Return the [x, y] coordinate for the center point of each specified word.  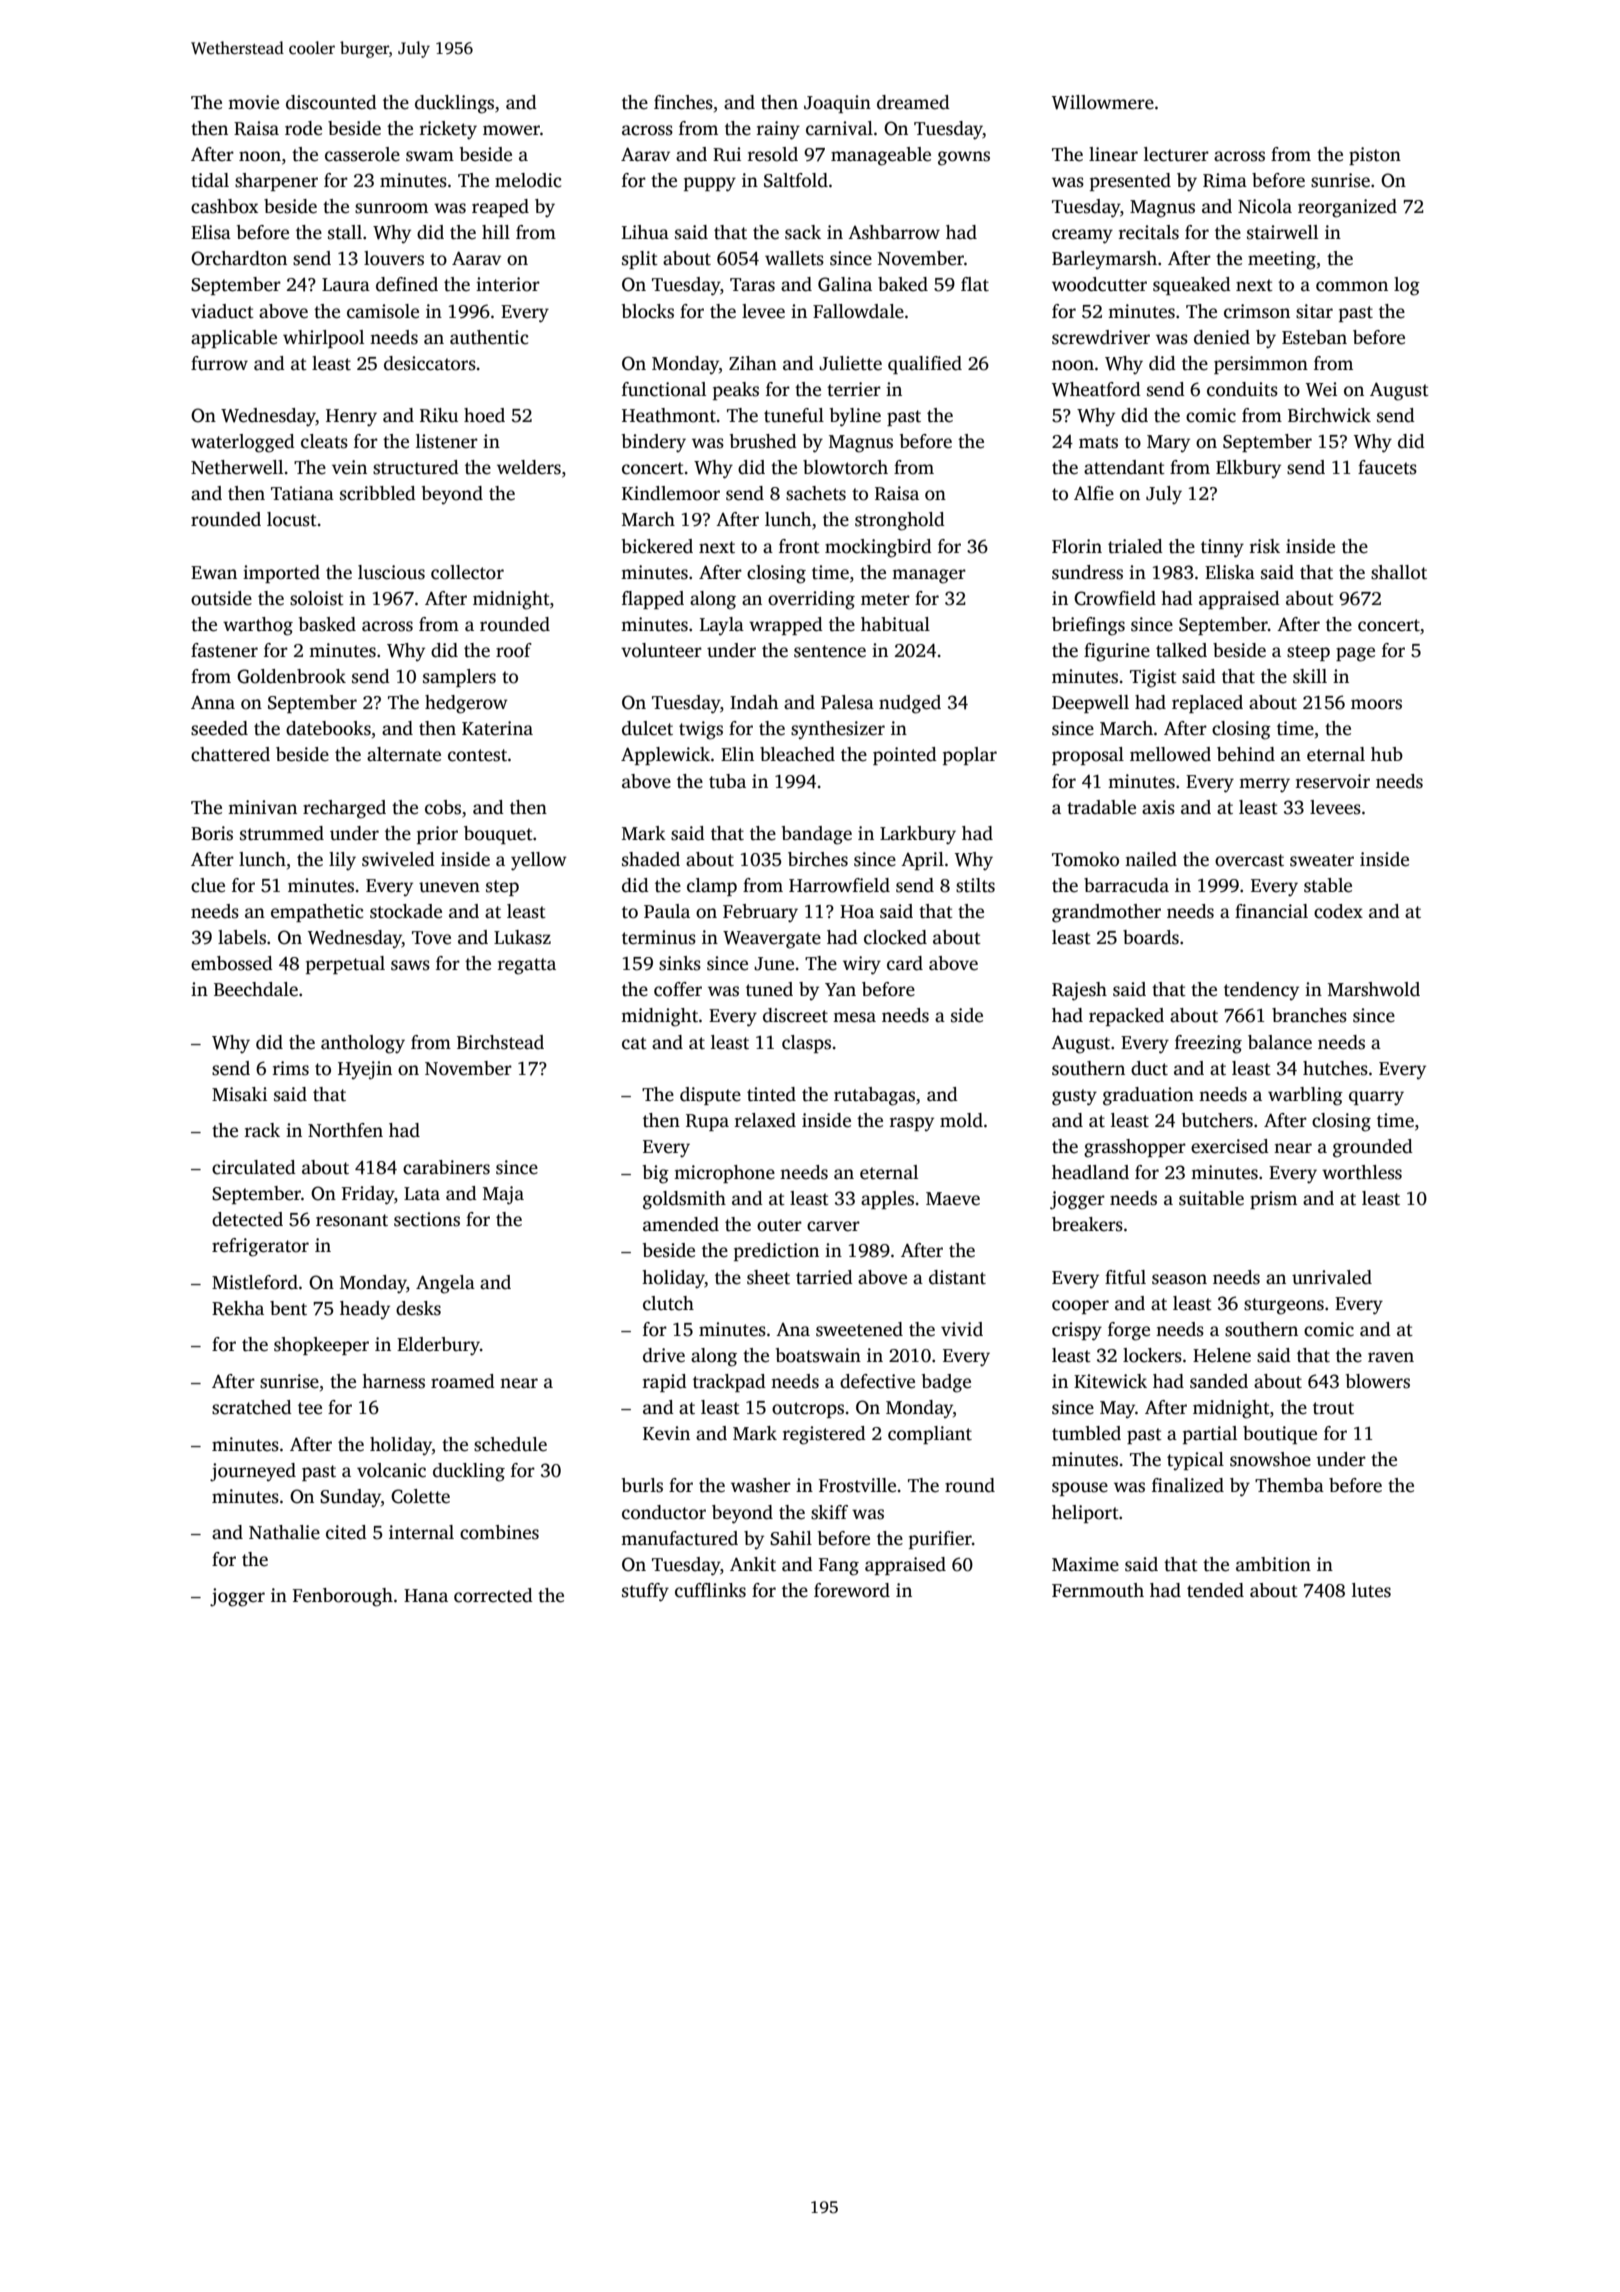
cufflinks [710, 1590]
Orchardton [239, 258]
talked [1181, 650]
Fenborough [343, 1597]
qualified [925, 365]
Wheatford [1096, 389]
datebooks [328, 728]
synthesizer [838, 730]
